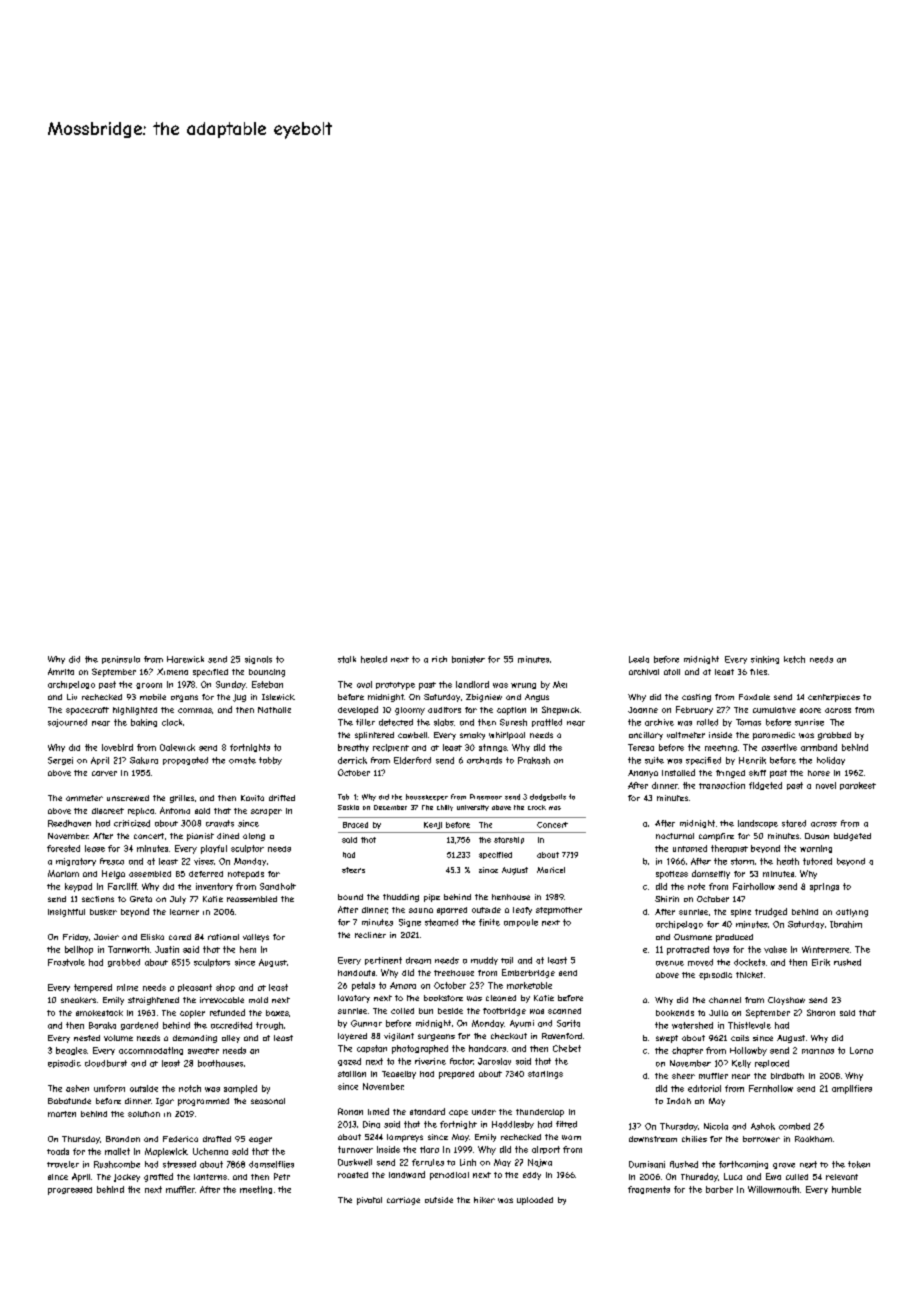 This image has height=1308, width=924. Describe the element at coordinates (566, 1124) in the image. I see `fitted` at that location.
